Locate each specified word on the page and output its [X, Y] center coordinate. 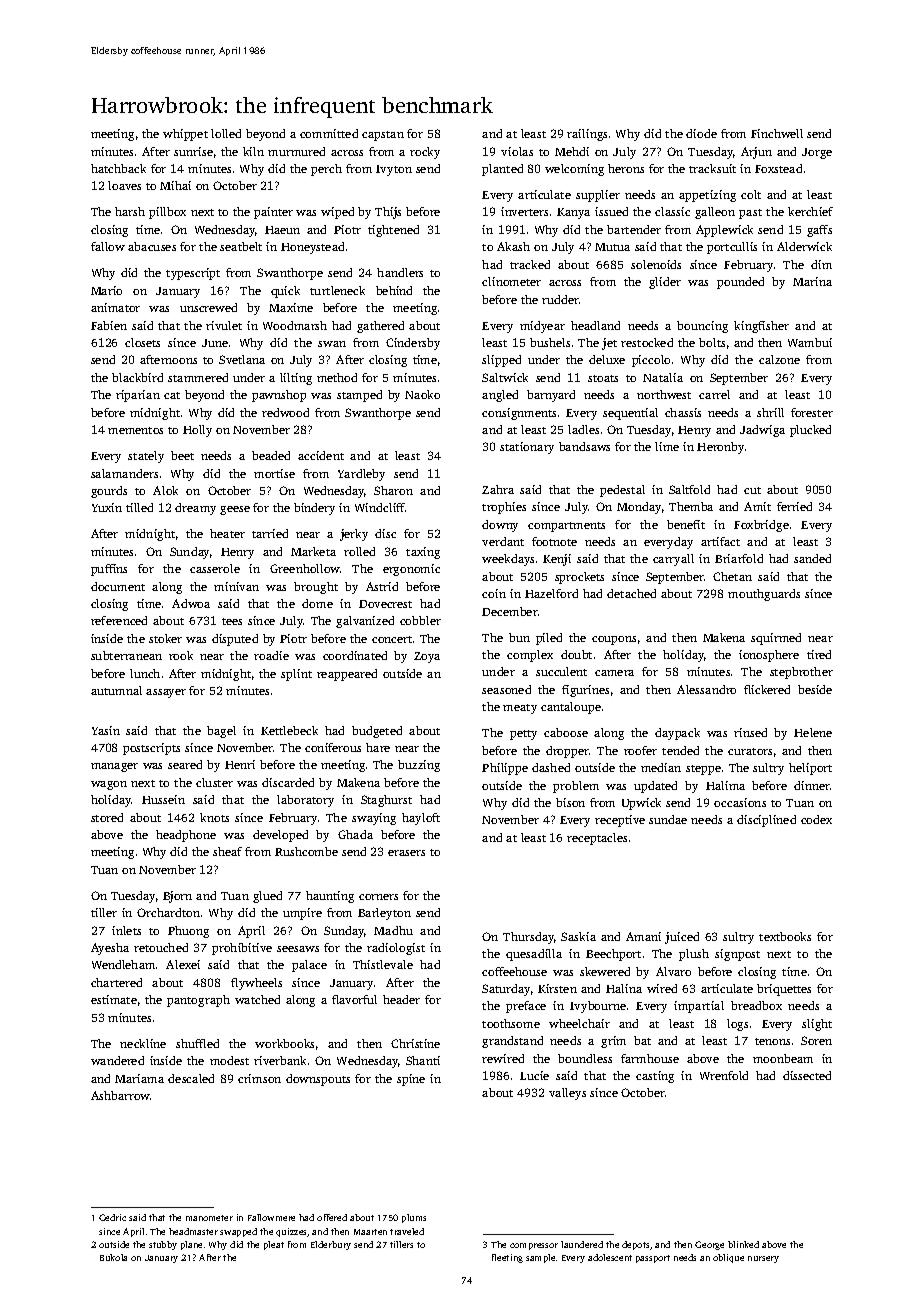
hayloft [421, 819]
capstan [383, 136]
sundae [668, 819]
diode [701, 133]
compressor [534, 1246]
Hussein [163, 799]
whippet [185, 135]
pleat [274, 1245]
